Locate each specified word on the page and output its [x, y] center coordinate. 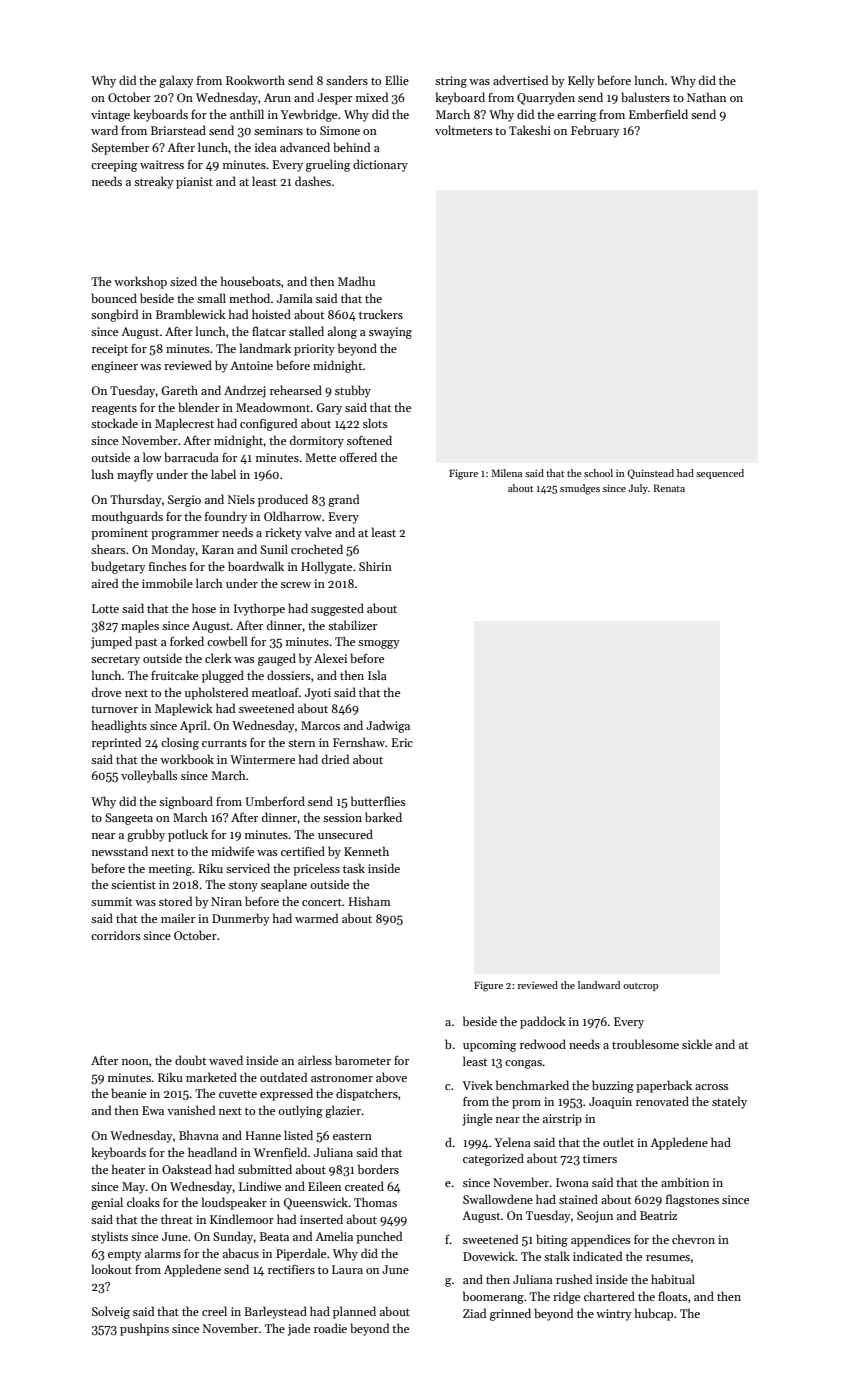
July [638, 489]
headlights [119, 726]
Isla [377, 675]
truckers [381, 314]
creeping [114, 166]
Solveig [111, 1312]
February [595, 131]
